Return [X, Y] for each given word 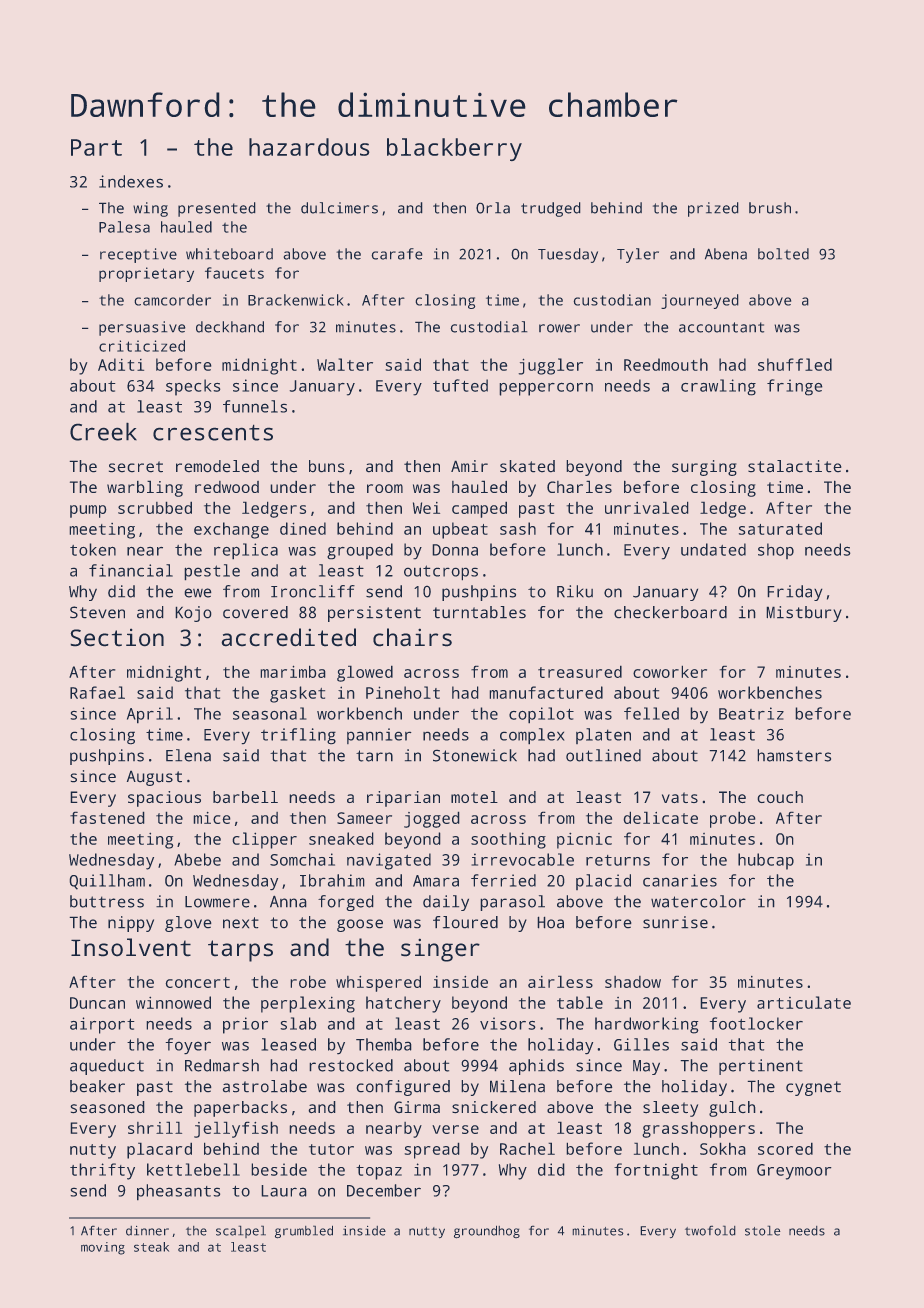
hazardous [309, 147]
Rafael [97, 692]
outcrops [441, 572]
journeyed [699, 301]
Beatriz [751, 713]
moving [103, 1248]
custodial [489, 327]
